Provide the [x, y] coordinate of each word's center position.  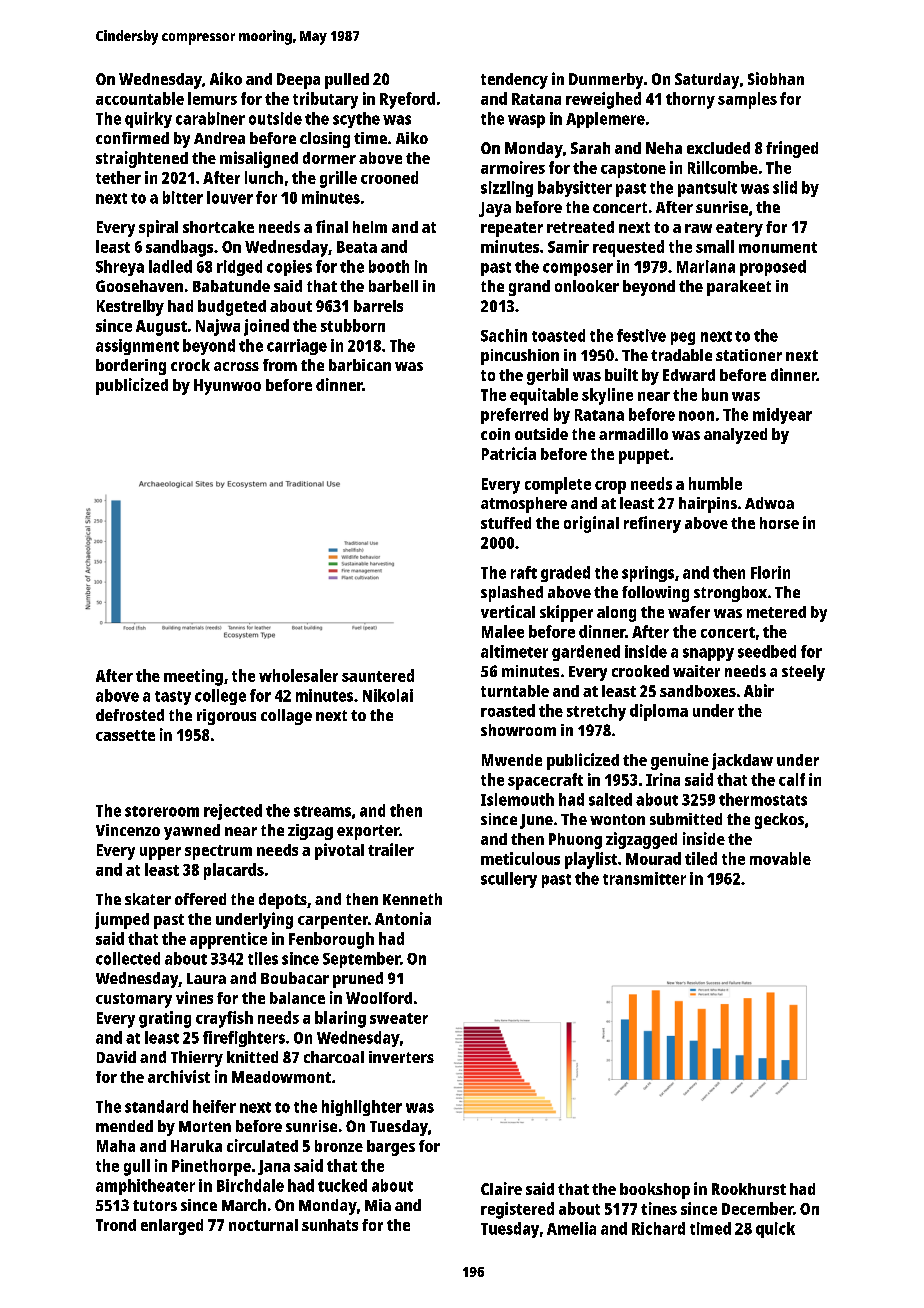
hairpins [708, 505]
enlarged [172, 1227]
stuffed [506, 523]
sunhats [330, 1225]
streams [322, 811]
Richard [658, 1228]
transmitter [644, 878]
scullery [509, 880]
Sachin [504, 335]
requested [628, 248]
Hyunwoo [227, 387]
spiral [158, 228]
